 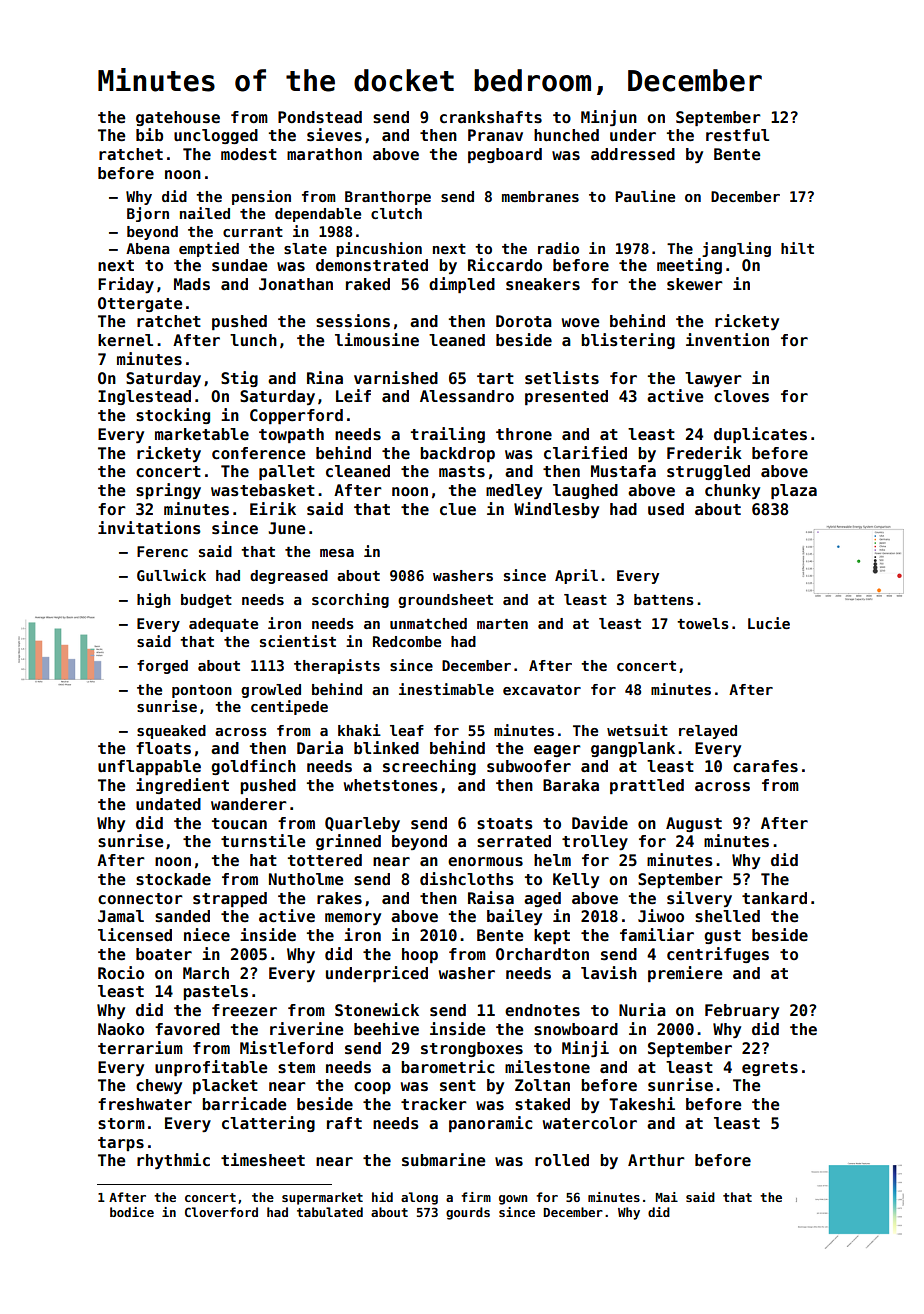 I want to click on plaza, so click(x=794, y=491).
